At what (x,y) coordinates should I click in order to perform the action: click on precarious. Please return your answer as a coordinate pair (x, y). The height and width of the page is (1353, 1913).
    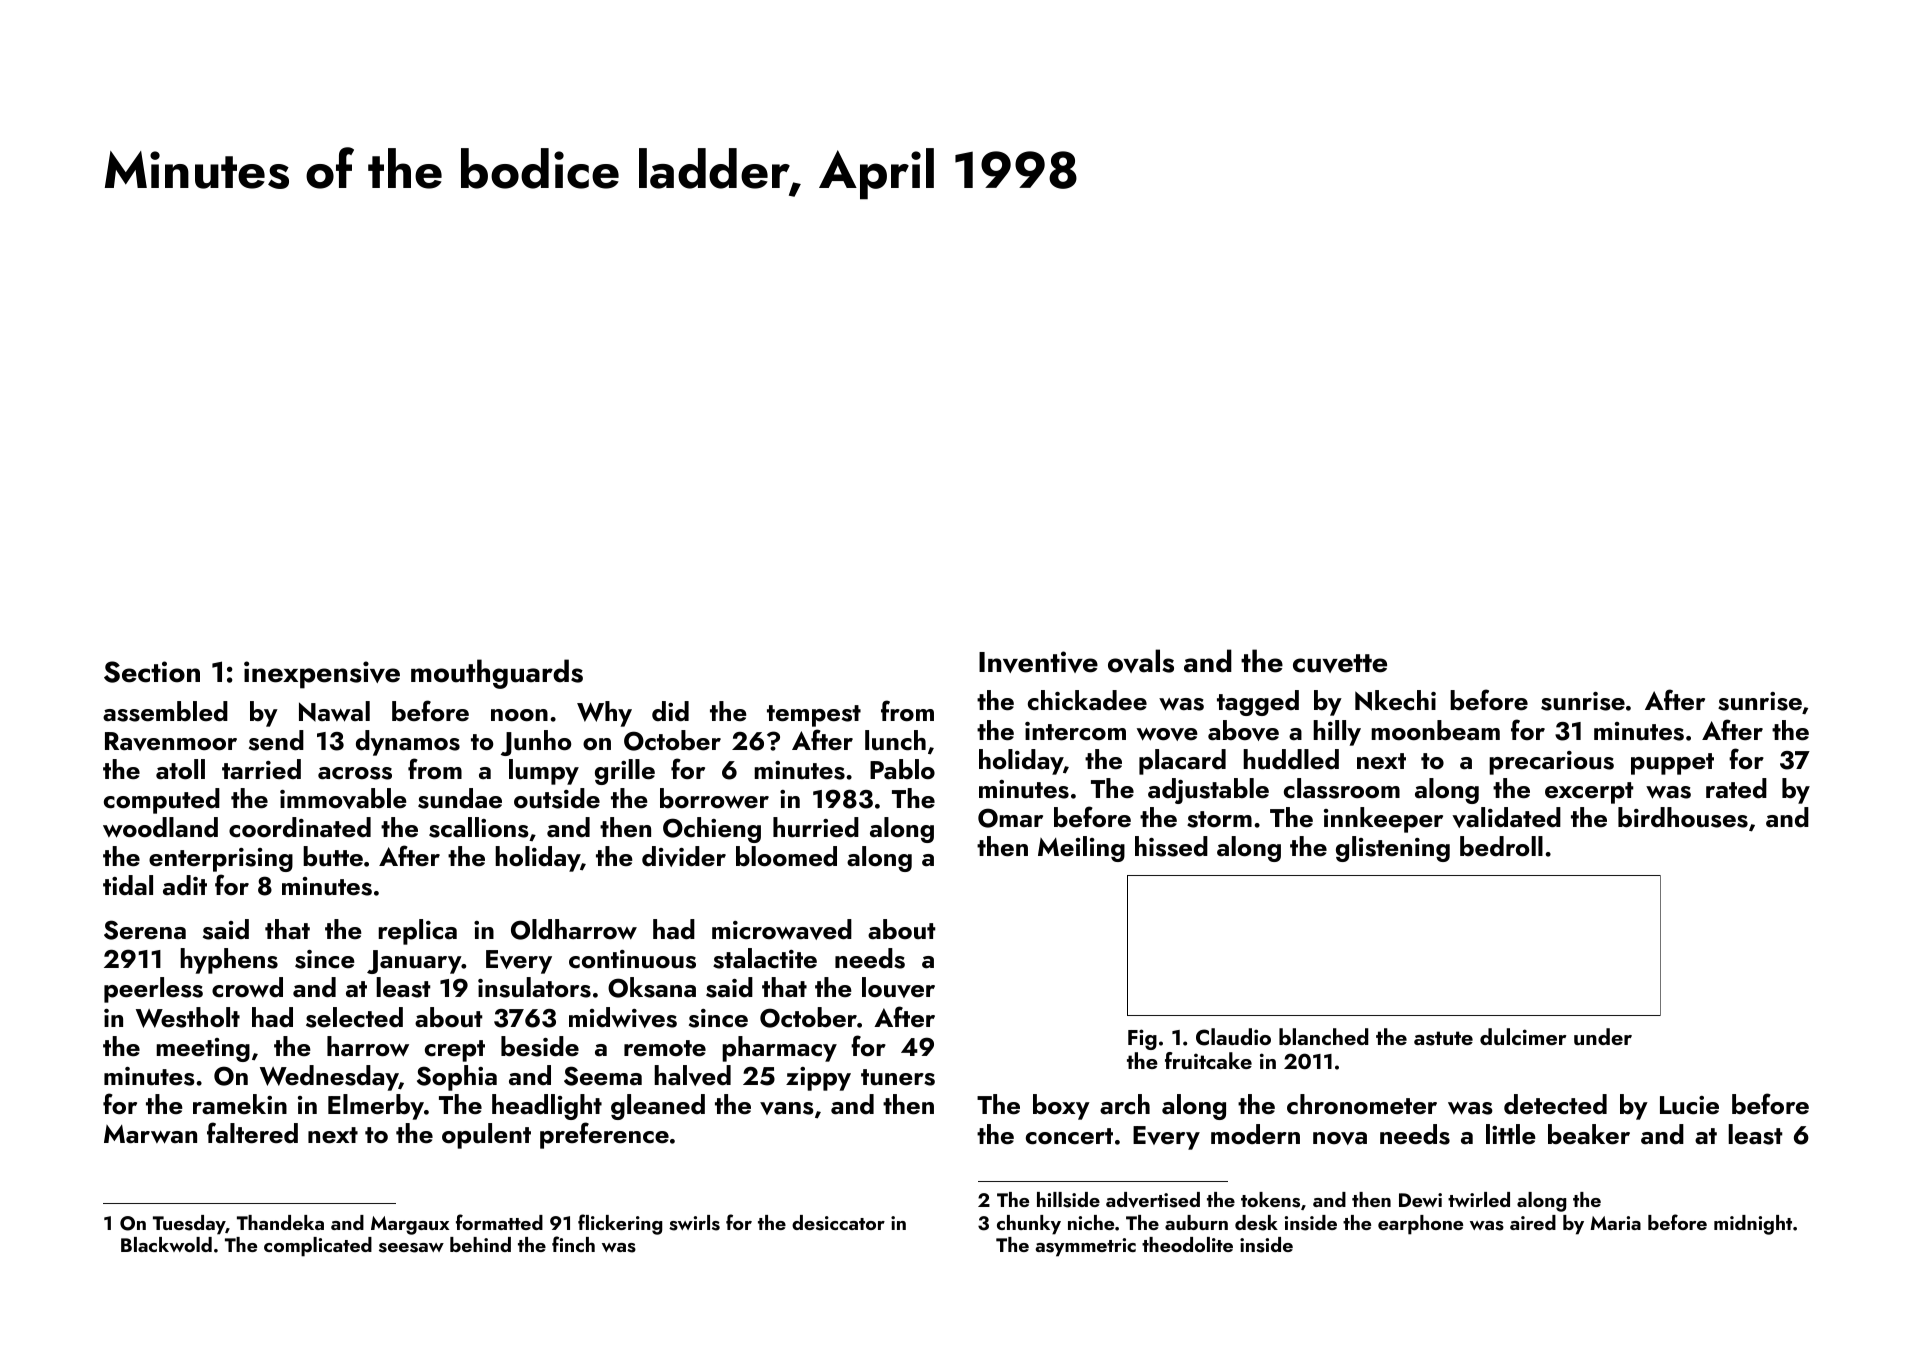
    Looking at the image, I should click on (1551, 763).
